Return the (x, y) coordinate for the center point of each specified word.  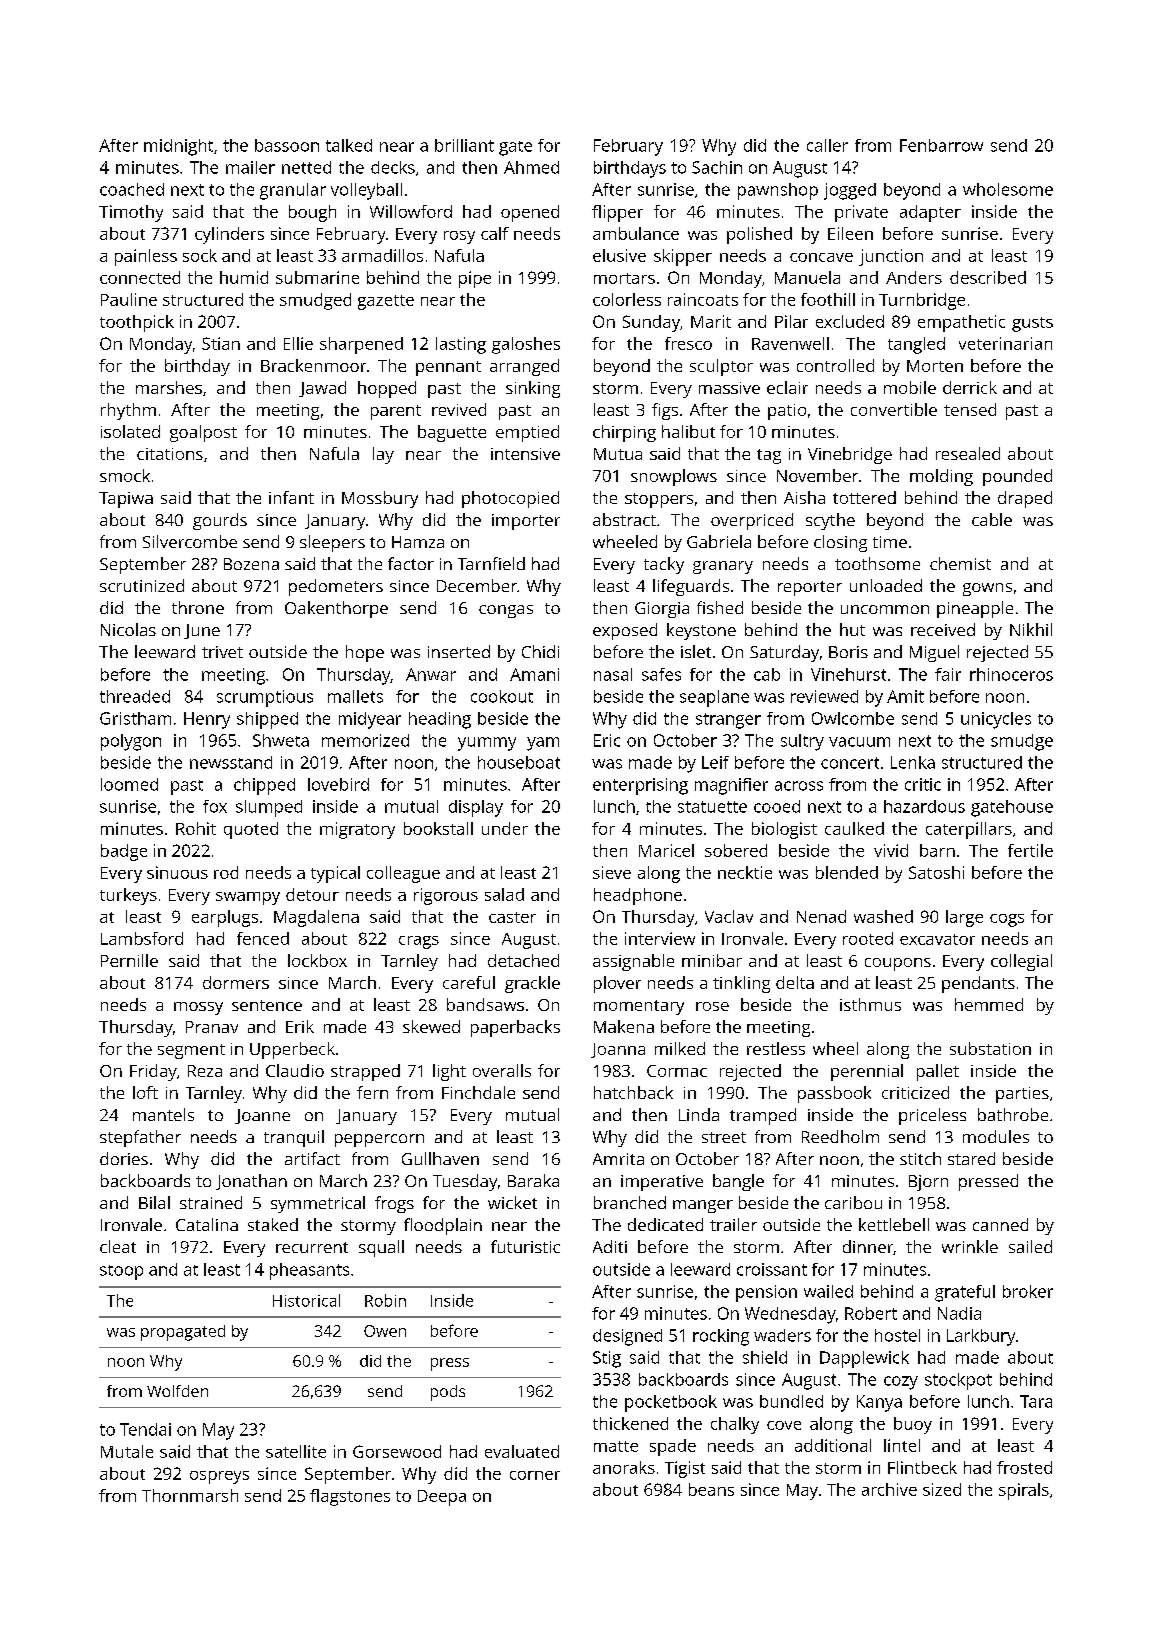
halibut (688, 431)
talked (349, 145)
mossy (198, 1008)
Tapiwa (126, 500)
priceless (932, 1116)
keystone (701, 631)
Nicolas (128, 629)
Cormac (677, 1071)
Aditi (610, 1246)
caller (827, 145)
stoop (121, 1272)
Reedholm (840, 1136)
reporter (810, 588)
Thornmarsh (190, 1495)
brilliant (464, 145)
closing (840, 543)
